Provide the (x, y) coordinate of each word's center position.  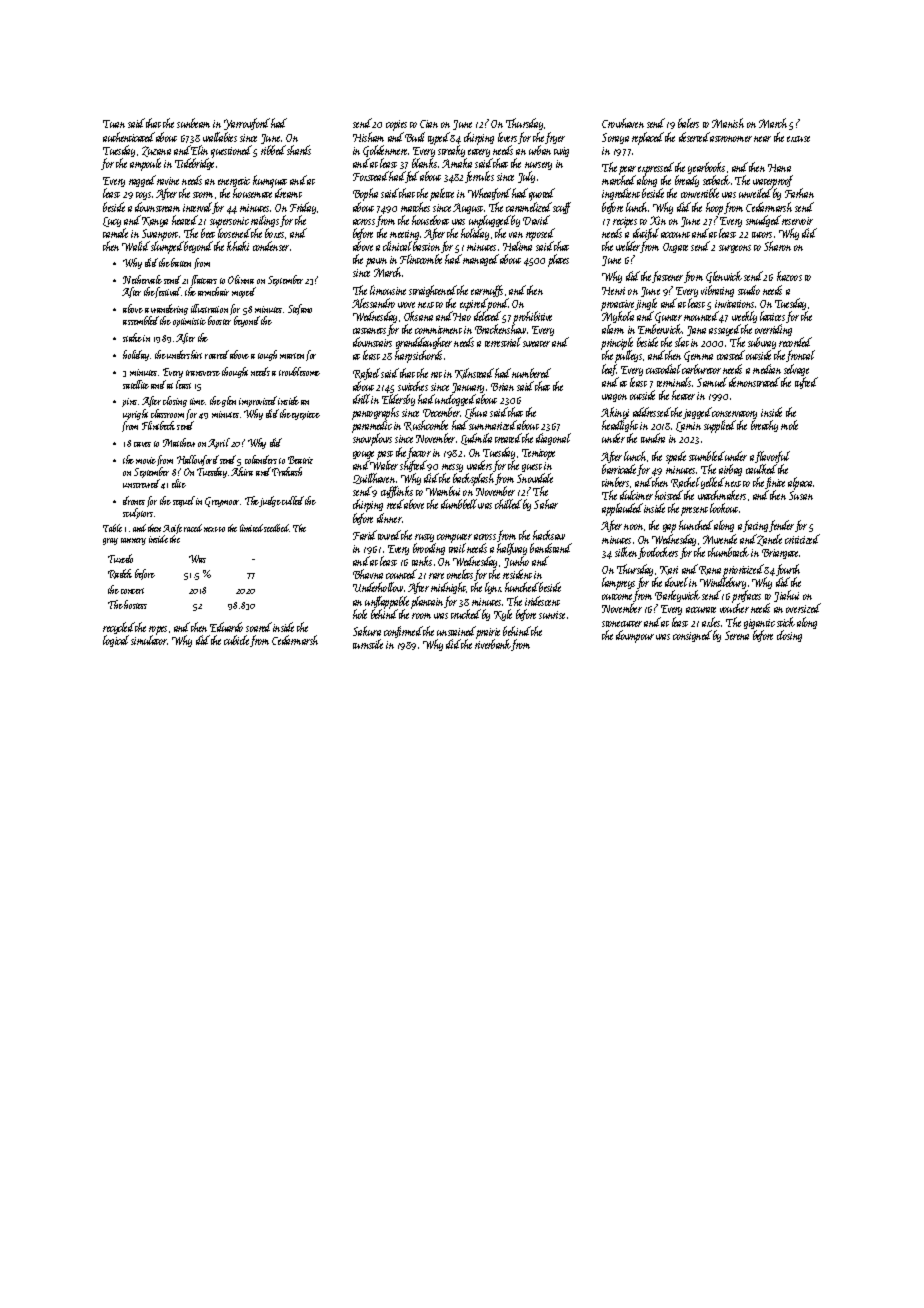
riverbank (493, 645)
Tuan (114, 124)
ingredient (621, 194)
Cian (429, 124)
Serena (737, 635)
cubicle (237, 641)
